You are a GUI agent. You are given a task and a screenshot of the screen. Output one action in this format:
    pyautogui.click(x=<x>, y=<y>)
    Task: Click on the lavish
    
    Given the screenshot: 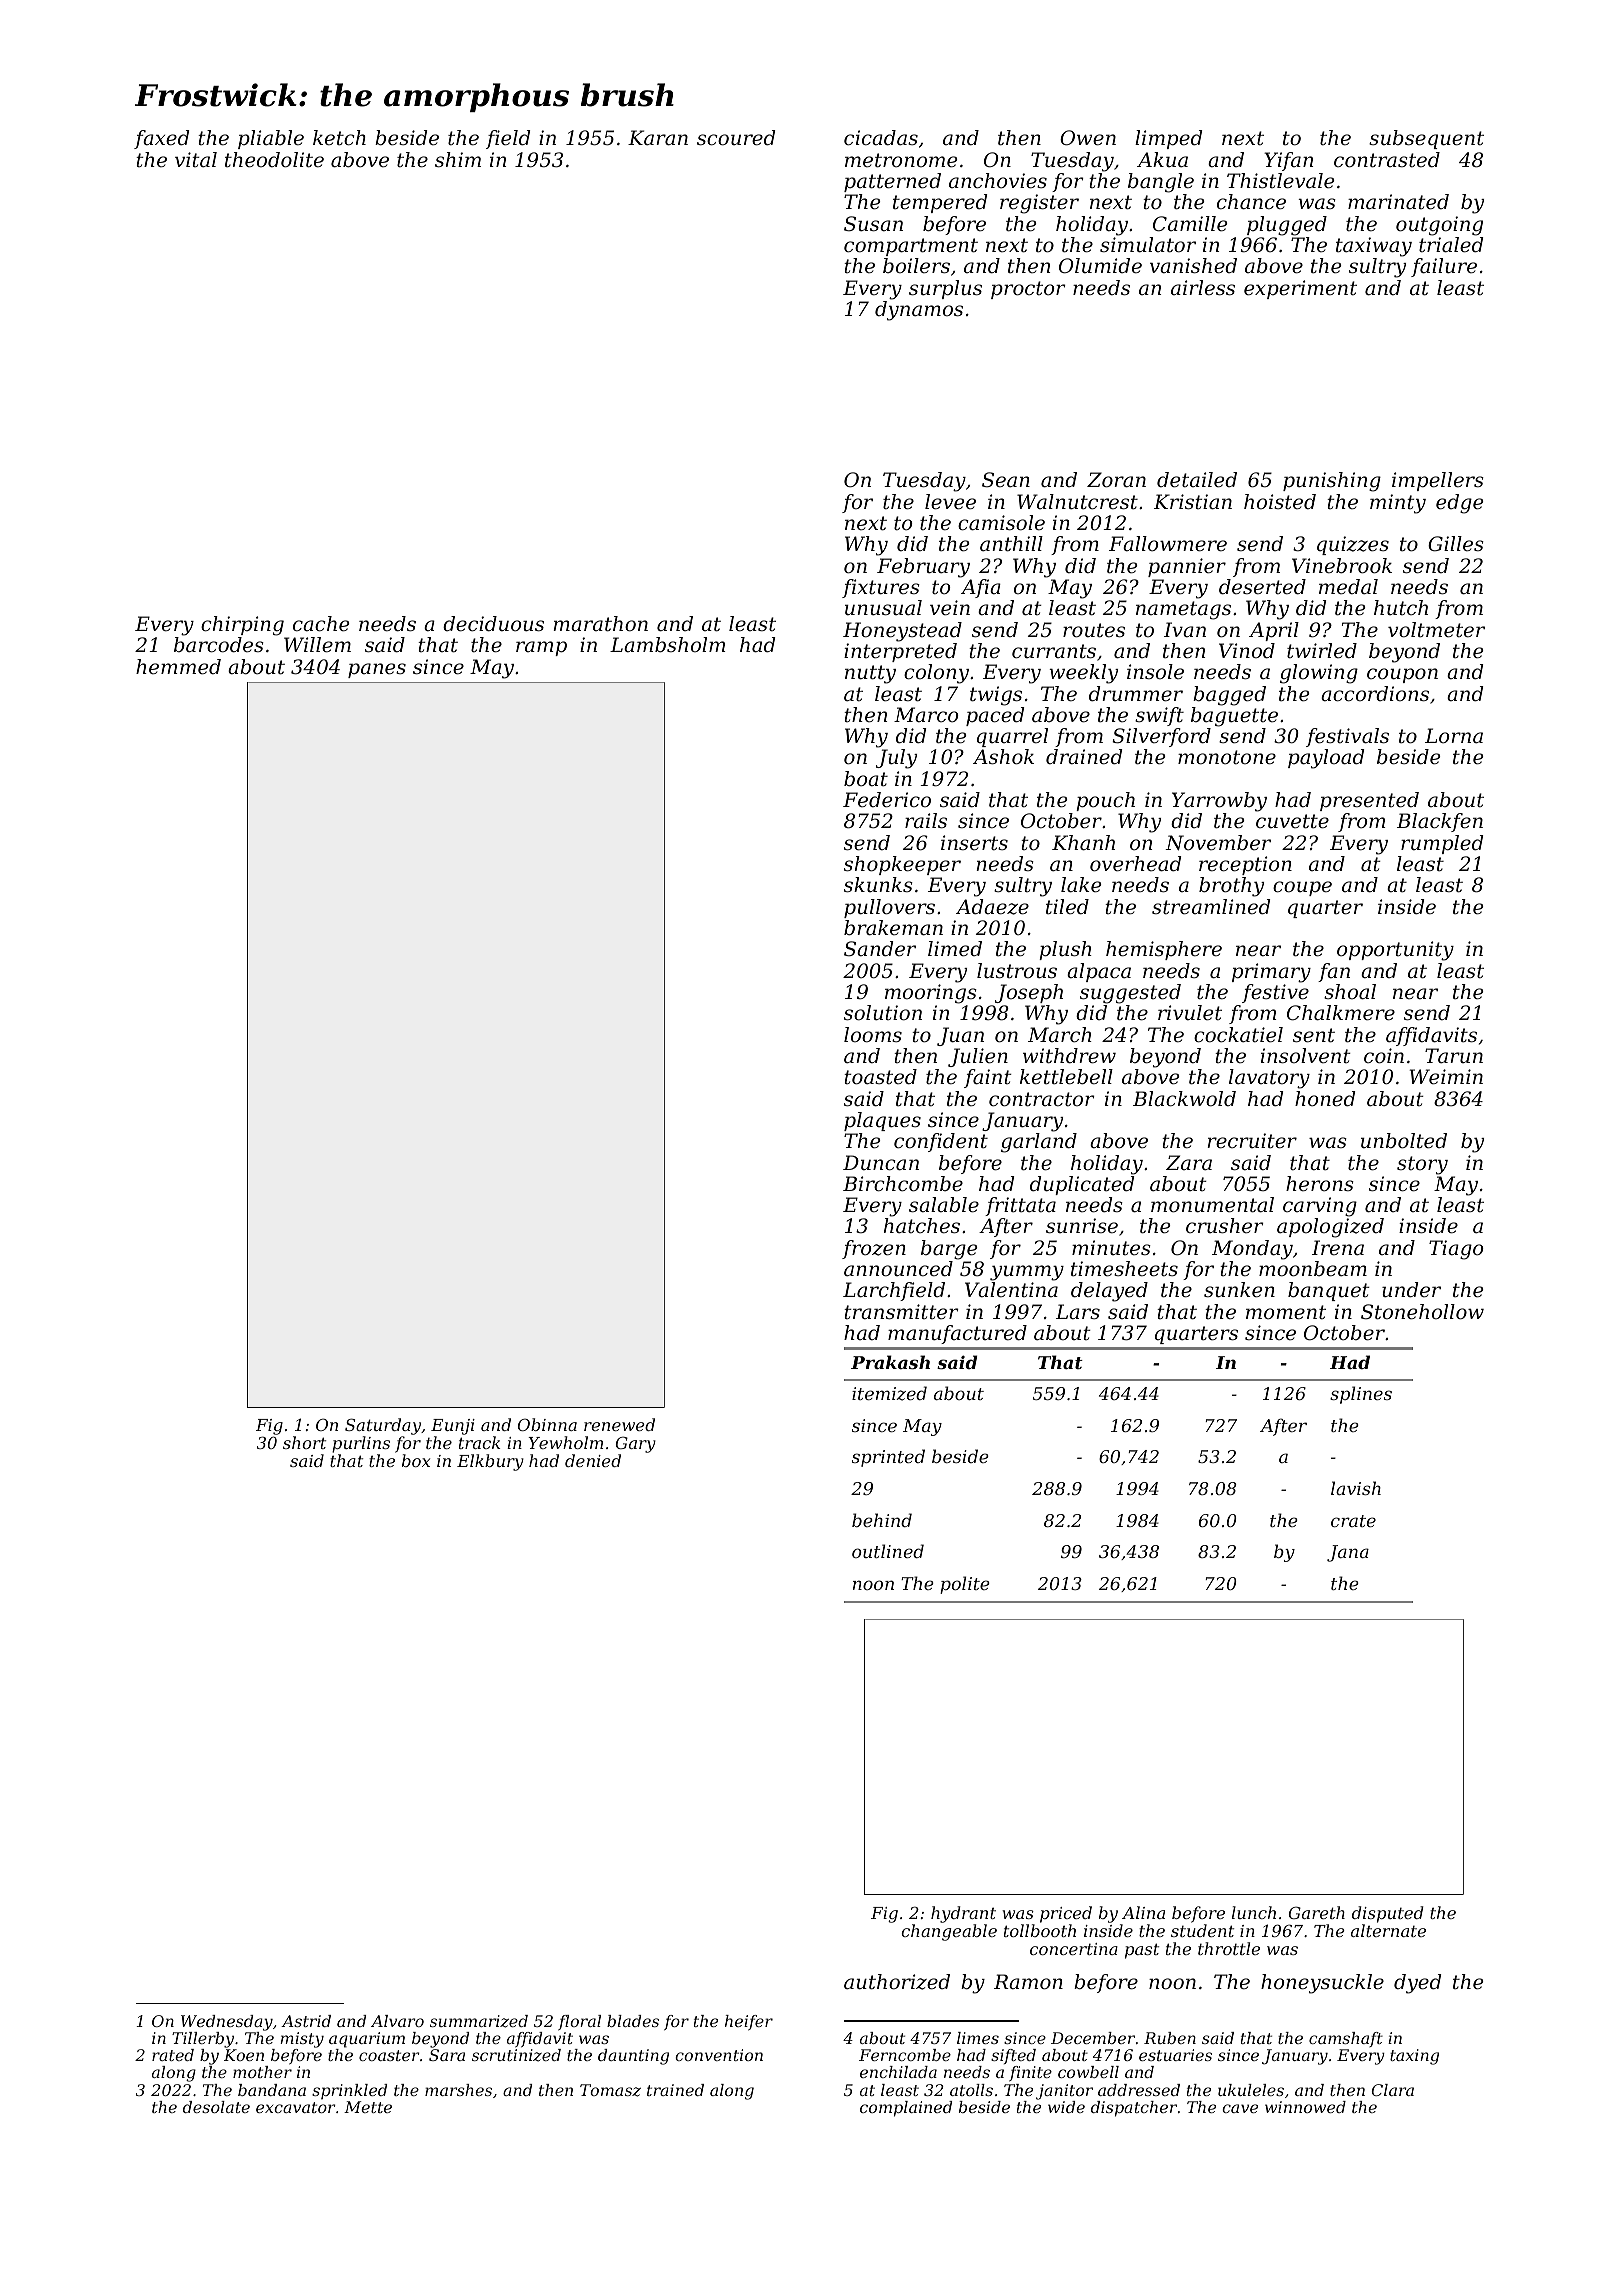 What is the action you would take?
    pyautogui.click(x=1356, y=1488)
